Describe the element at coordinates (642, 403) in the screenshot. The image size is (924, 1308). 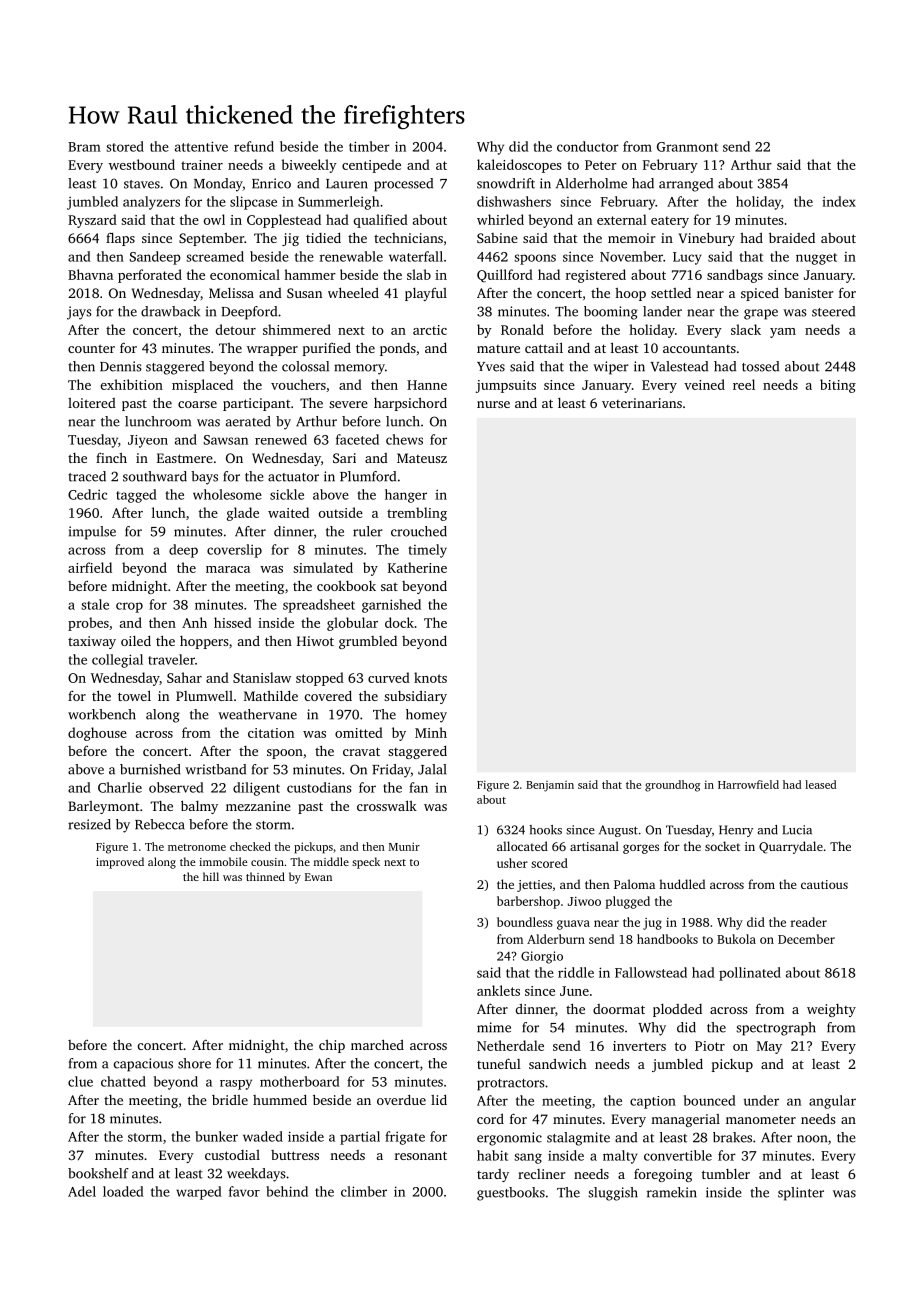
I see `veterinarians` at that location.
